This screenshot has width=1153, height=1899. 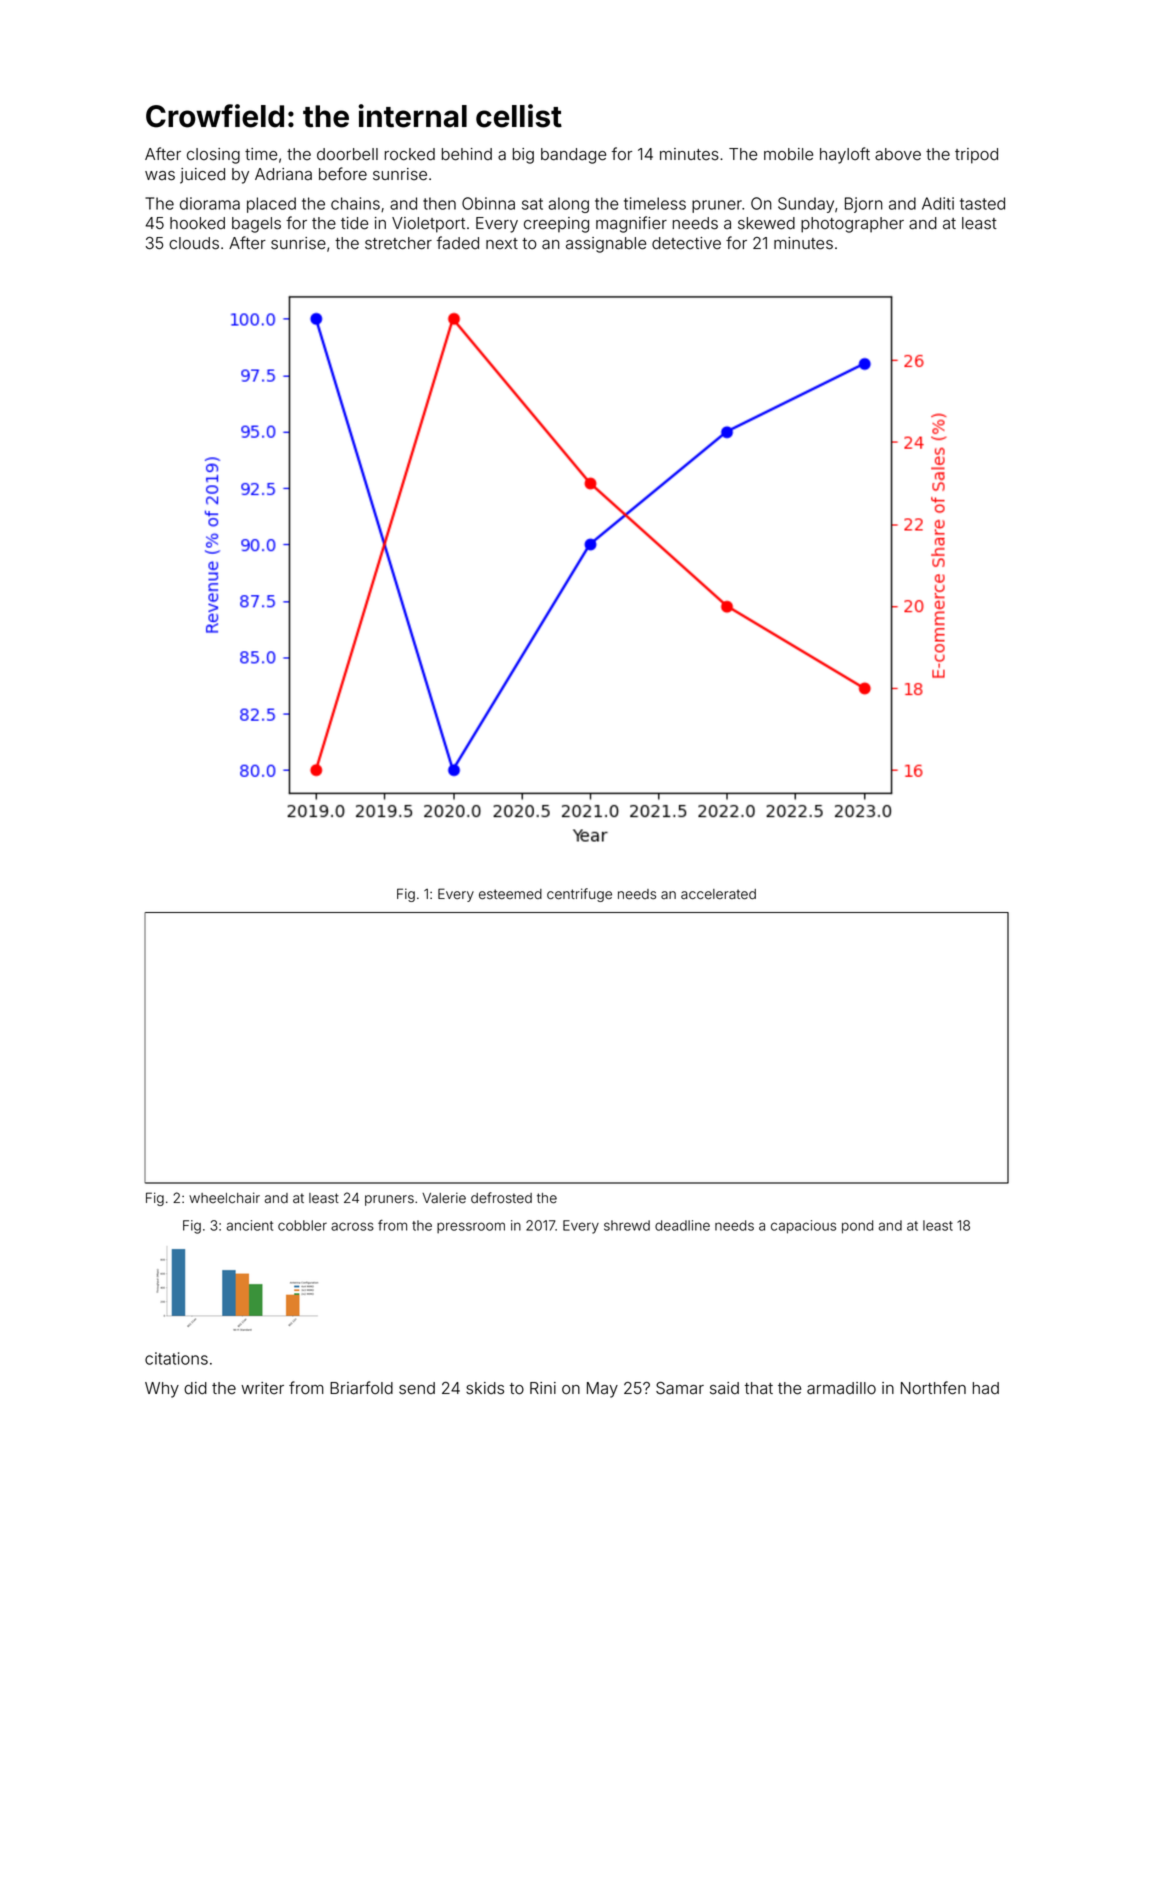 What do you see at coordinates (857, 1227) in the screenshot?
I see `pond` at bounding box center [857, 1227].
